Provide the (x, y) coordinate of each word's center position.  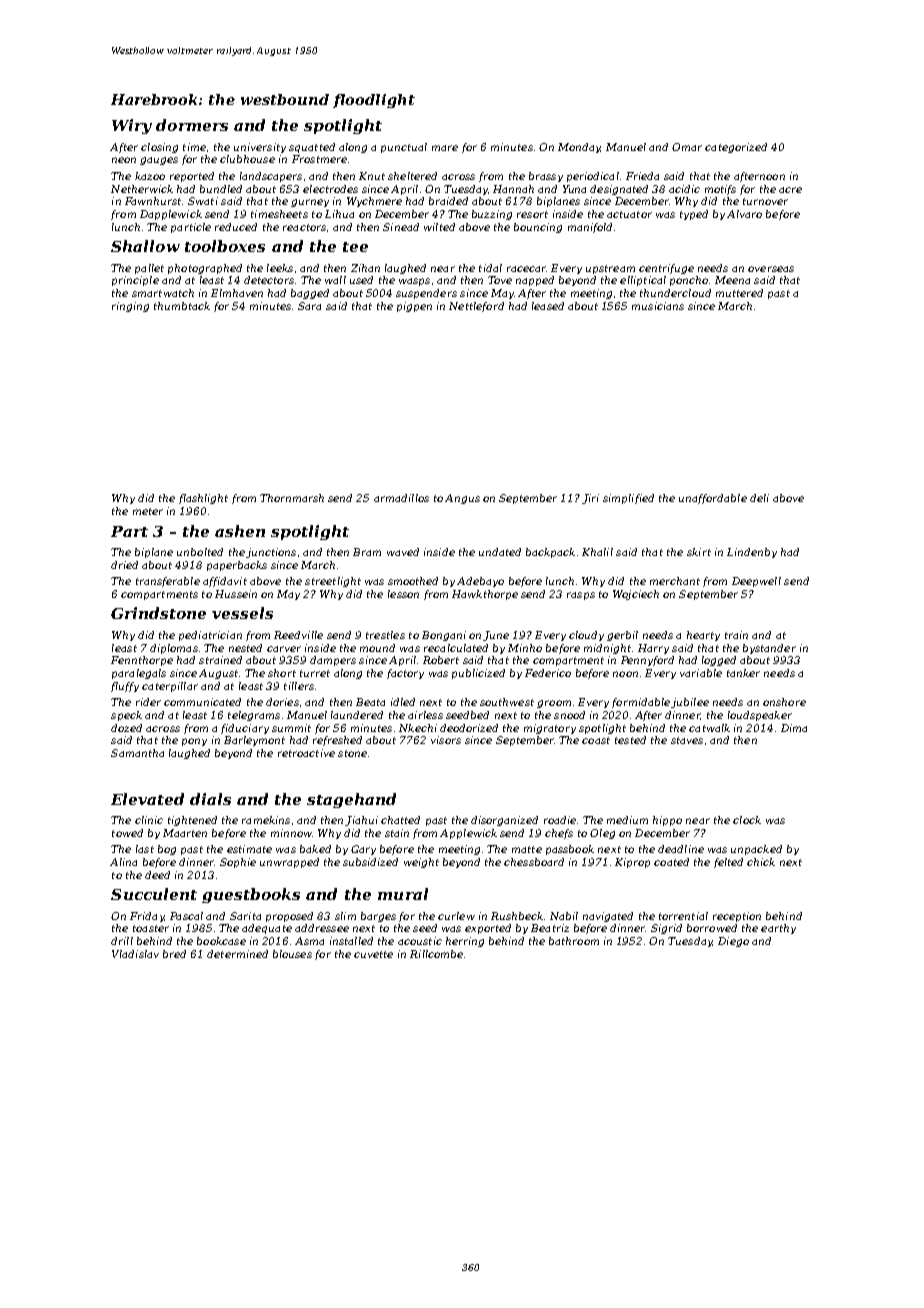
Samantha (137, 753)
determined (237, 954)
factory (405, 674)
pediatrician (210, 636)
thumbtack (182, 306)
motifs (720, 190)
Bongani (444, 636)
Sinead (401, 227)
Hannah (513, 189)
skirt (699, 552)
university (260, 148)
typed (694, 215)
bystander (769, 649)
